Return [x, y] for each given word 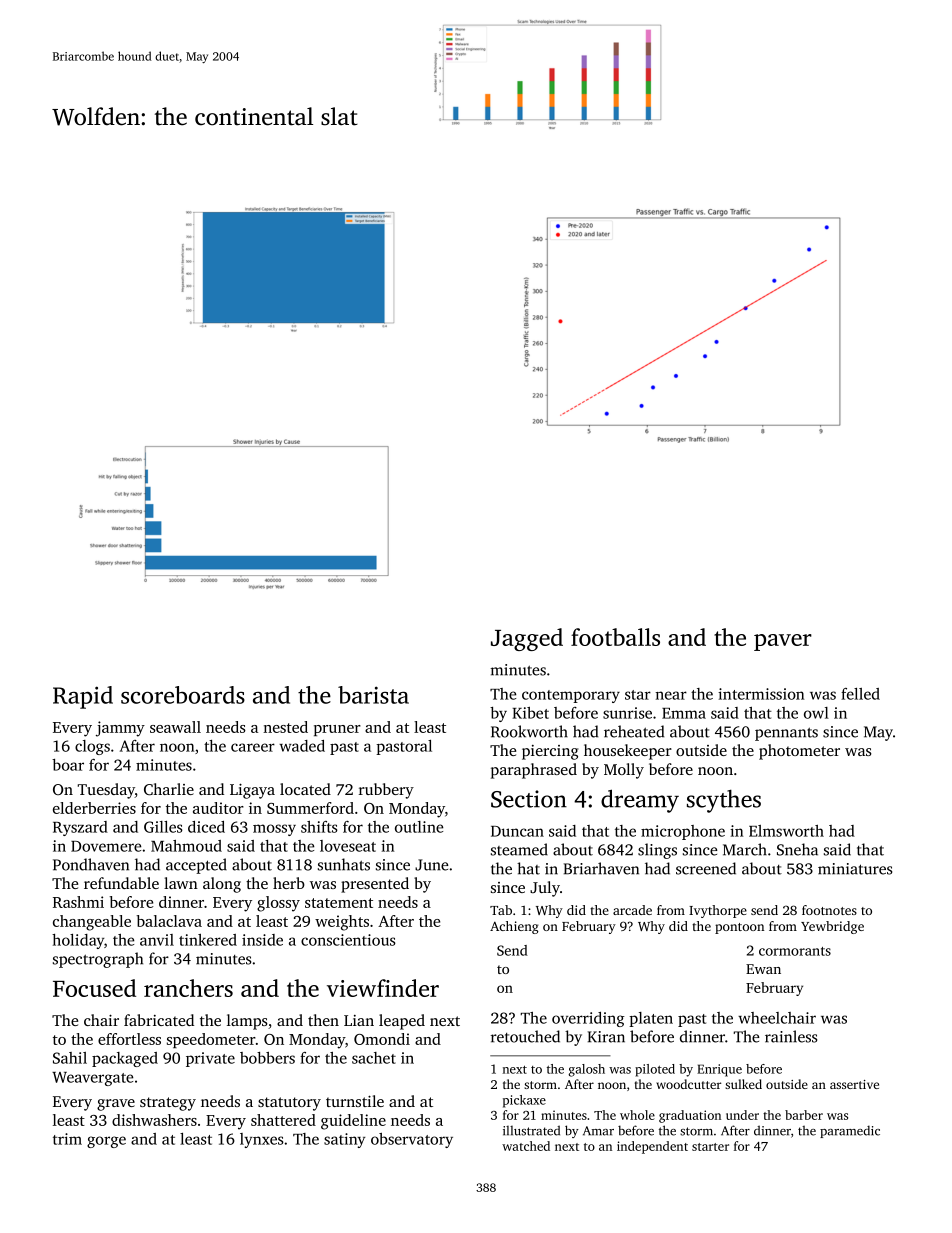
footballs [615, 637]
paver [783, 642]
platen [651, 1019]
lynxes [262, 1140]
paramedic [850, 1131]
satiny [345, 1140]
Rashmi [78, 902]
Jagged [527, 639]
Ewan [763, 969]
